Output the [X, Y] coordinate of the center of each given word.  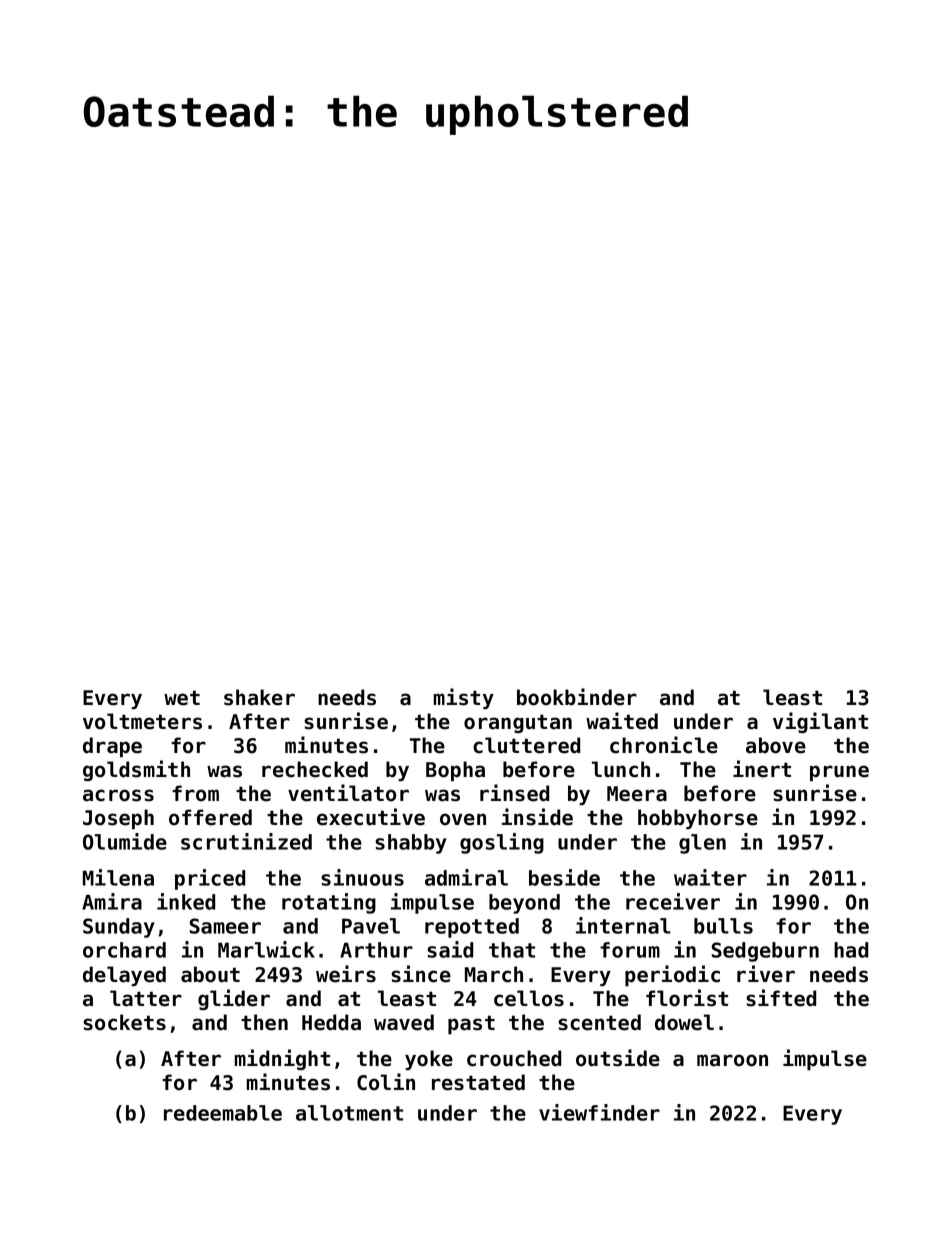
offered [210, 817]
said [450, 949]
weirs [346, 974]
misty [464, 698]
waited [622, 721]
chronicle [664, 745]
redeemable [223, 1113]
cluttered [526, 745]
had [851, 950]
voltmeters [142, 721]
